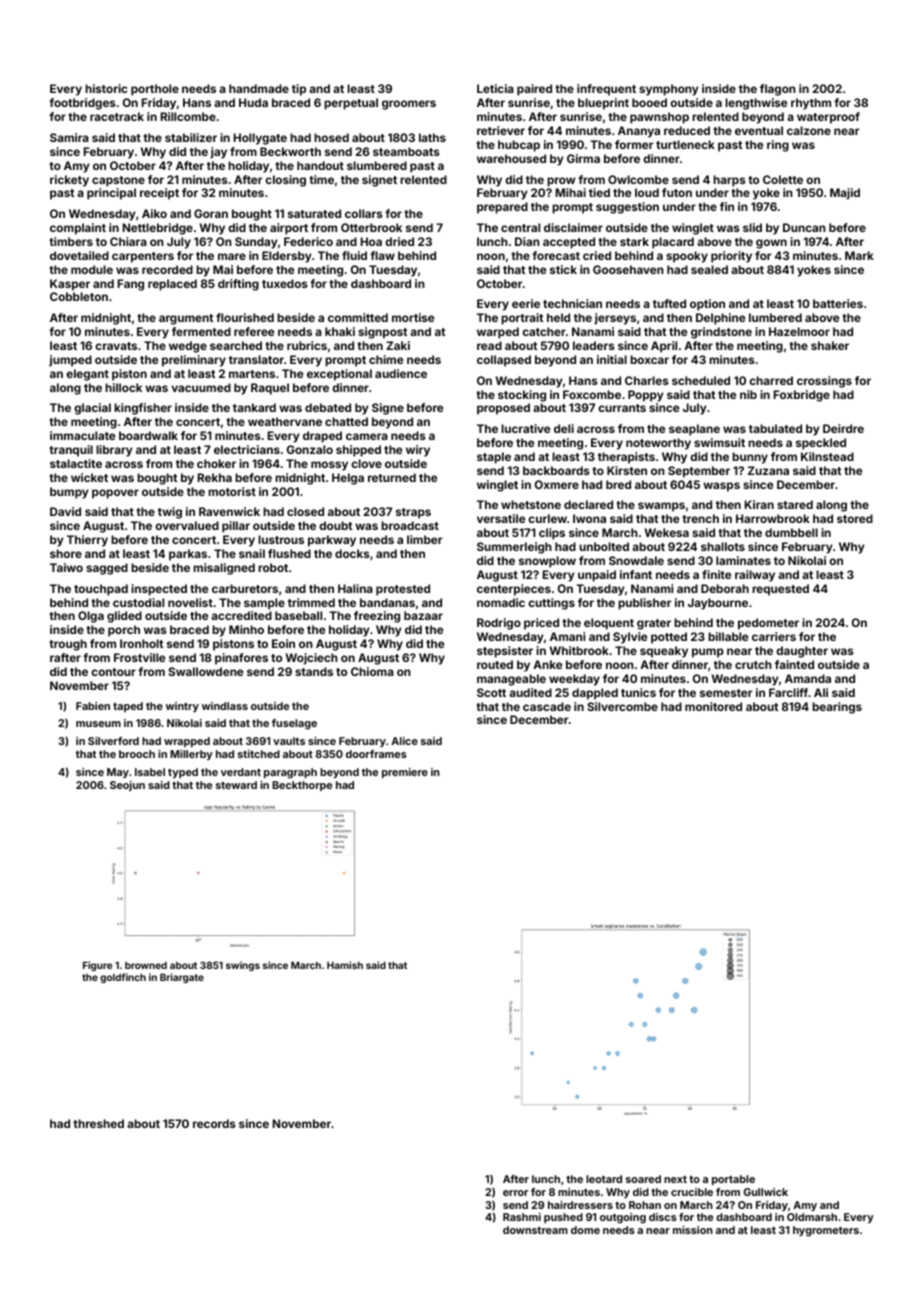 This screenshot has width=924, height=1308. Describe the element at coordinates (669, 90) in the screenshot. I see `symphony` at that location.
